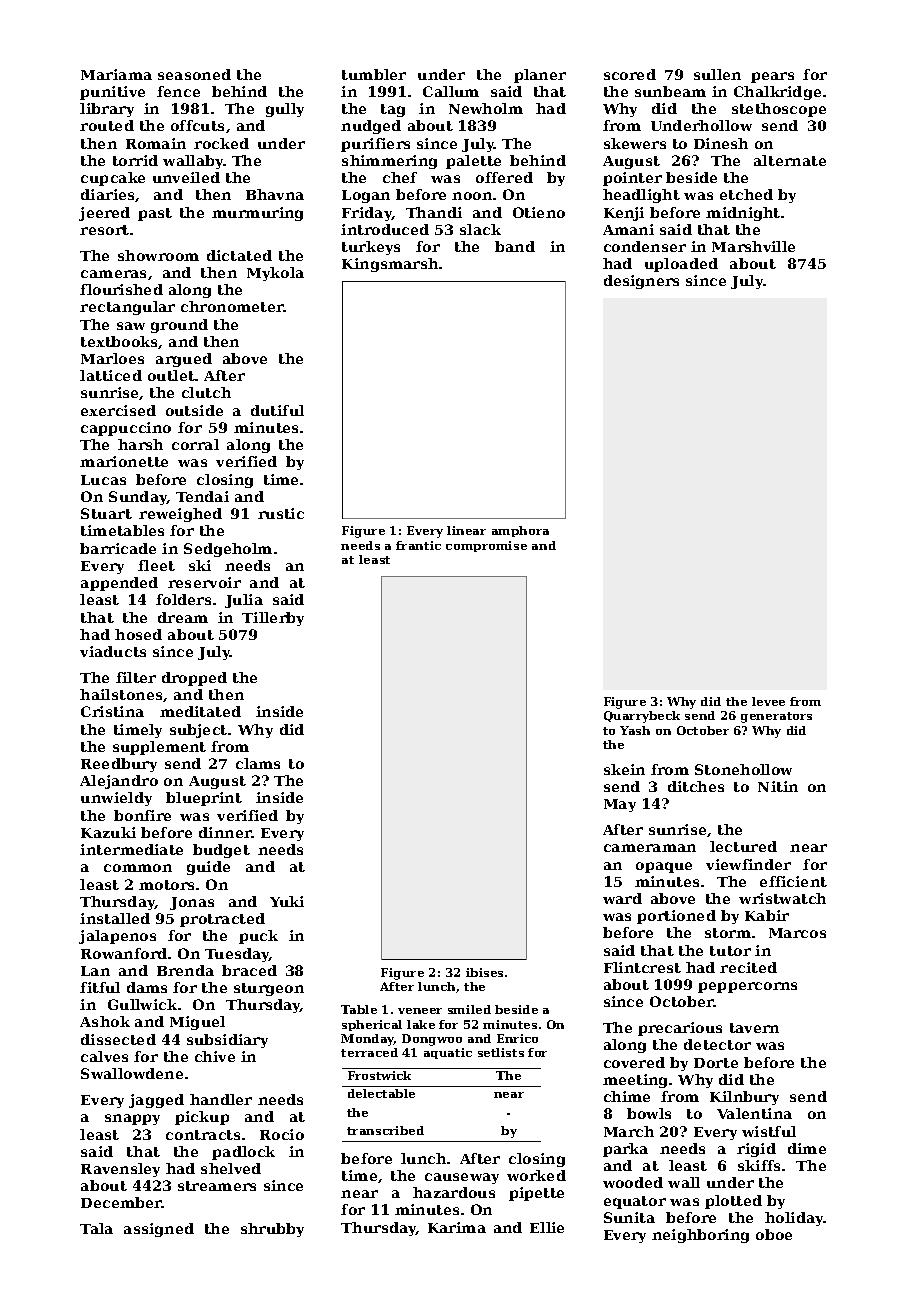  I want to click on flourished, so click(121, 289).
